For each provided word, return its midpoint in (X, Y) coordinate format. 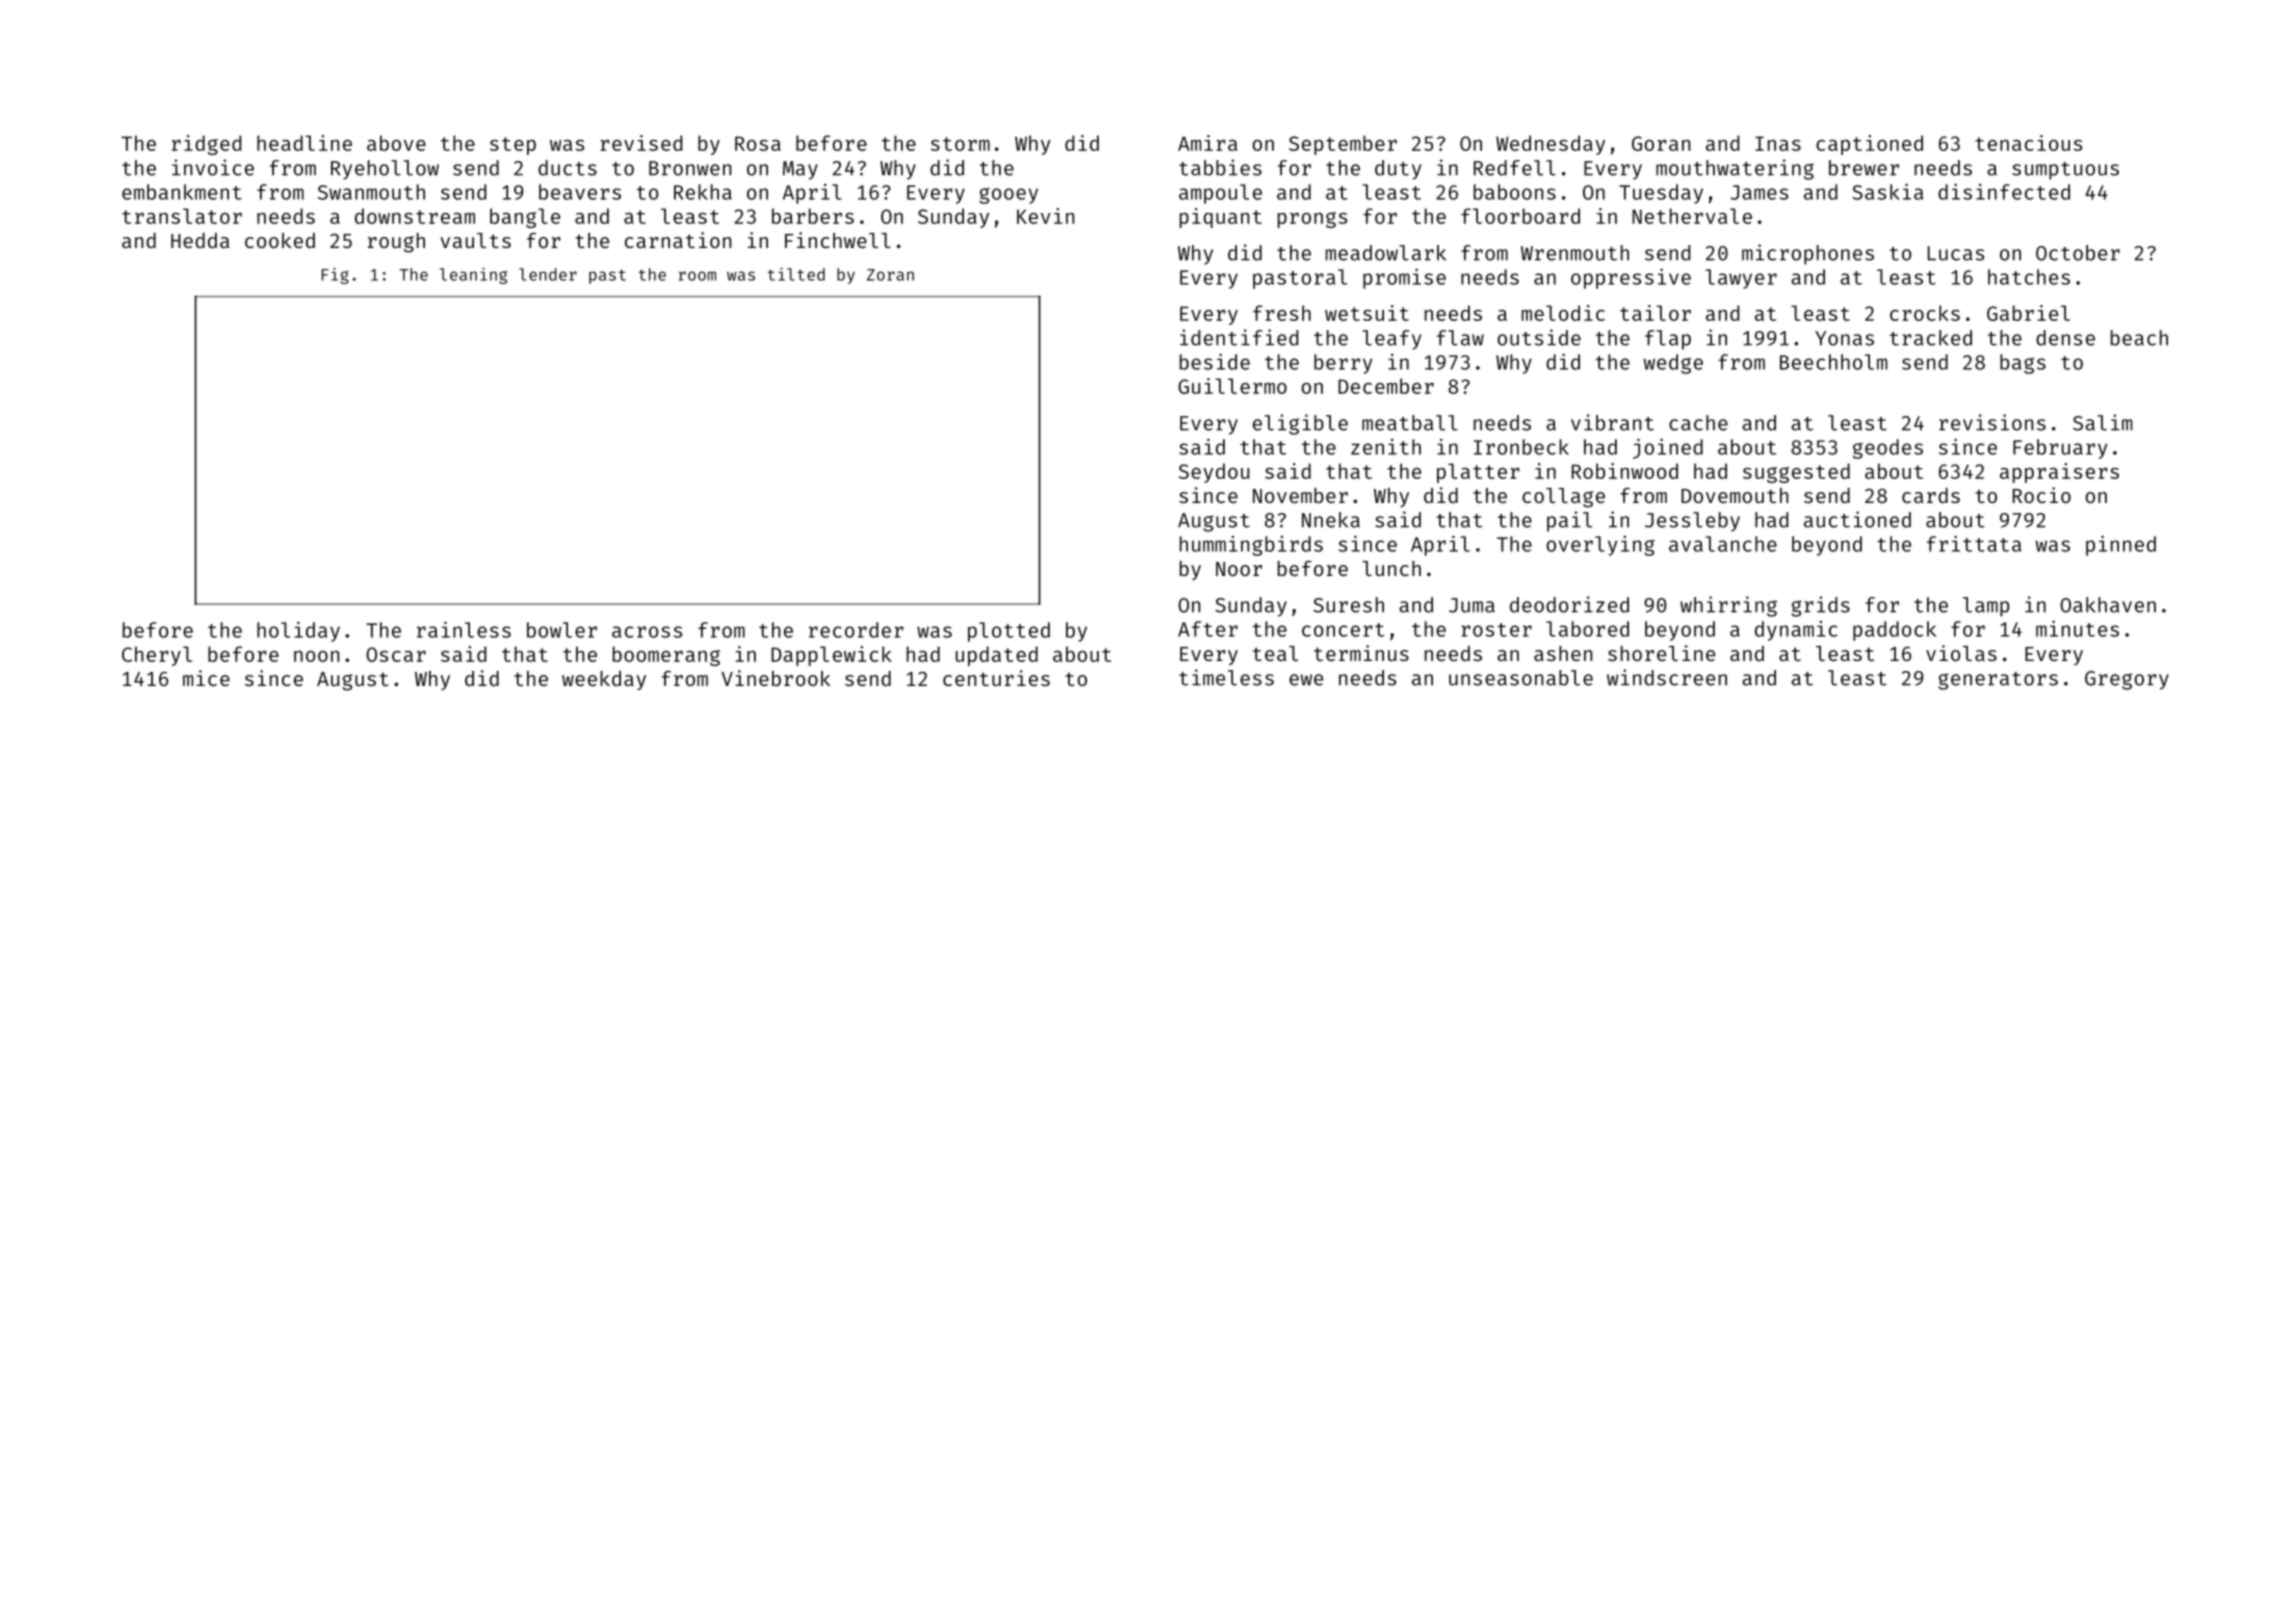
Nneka (1331, 520)
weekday (604, 680)
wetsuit (1367, 313)
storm (960, 144)
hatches (2029, 277)
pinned (2121, 546)
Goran (1661, 143)
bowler (562, 630)
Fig (335, 276)
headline (304, 143)
